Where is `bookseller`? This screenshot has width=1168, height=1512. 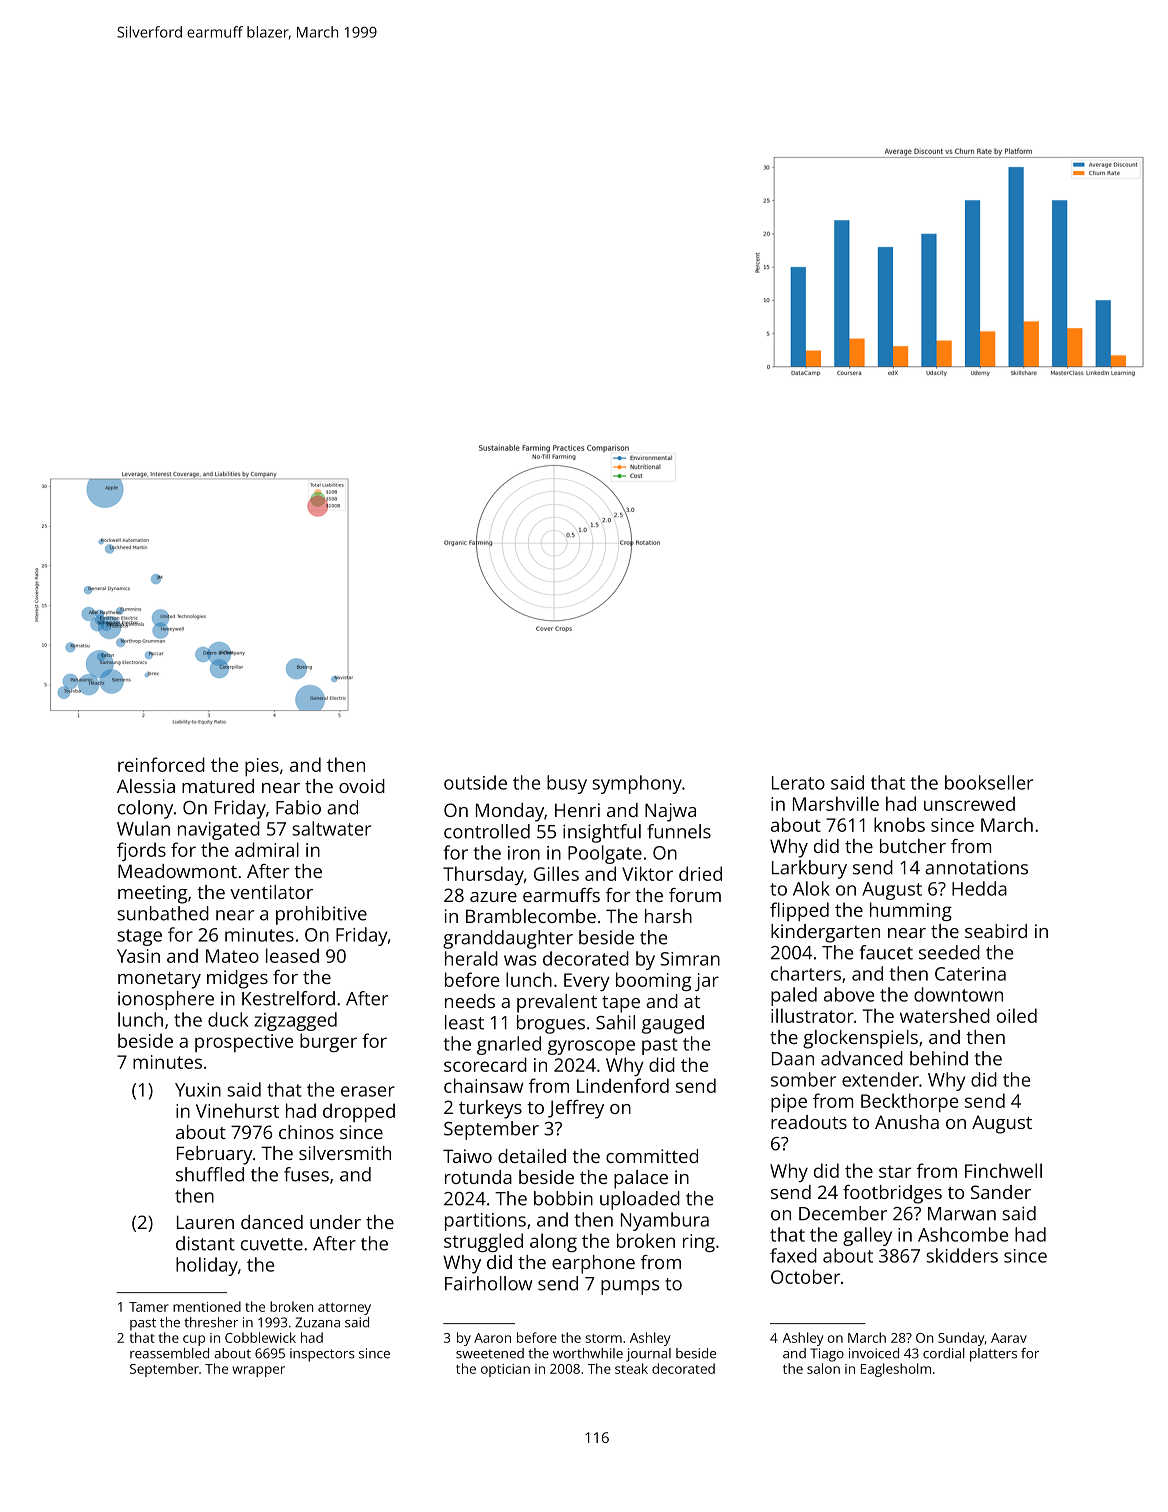 bookseller is located at coordinates (989, 782).
